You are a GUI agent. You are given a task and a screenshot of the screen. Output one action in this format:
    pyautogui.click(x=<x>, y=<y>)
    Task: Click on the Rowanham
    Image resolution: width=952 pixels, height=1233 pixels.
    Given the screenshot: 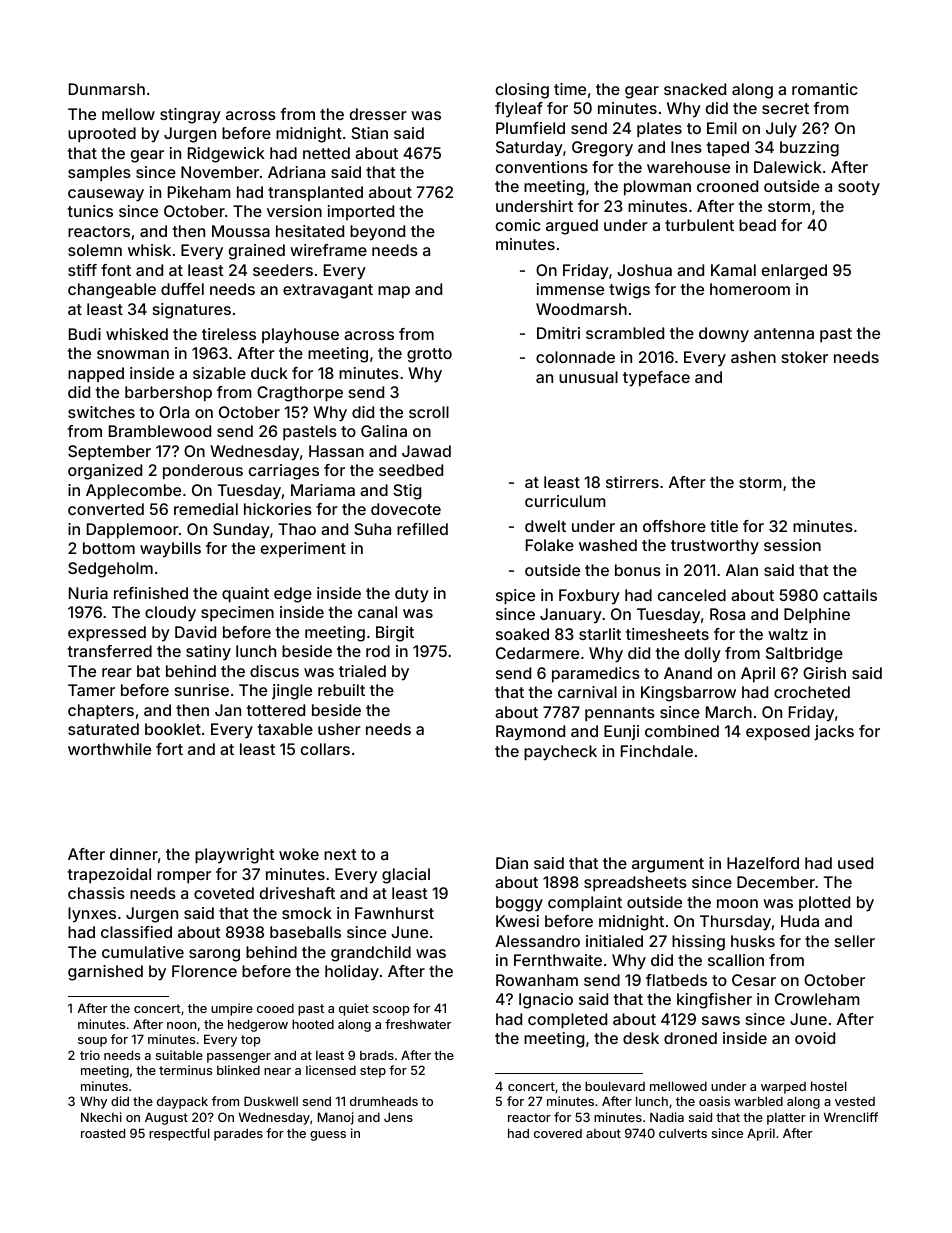 What is the action you would take?
    pyautogui.click(x=537, y=980)
